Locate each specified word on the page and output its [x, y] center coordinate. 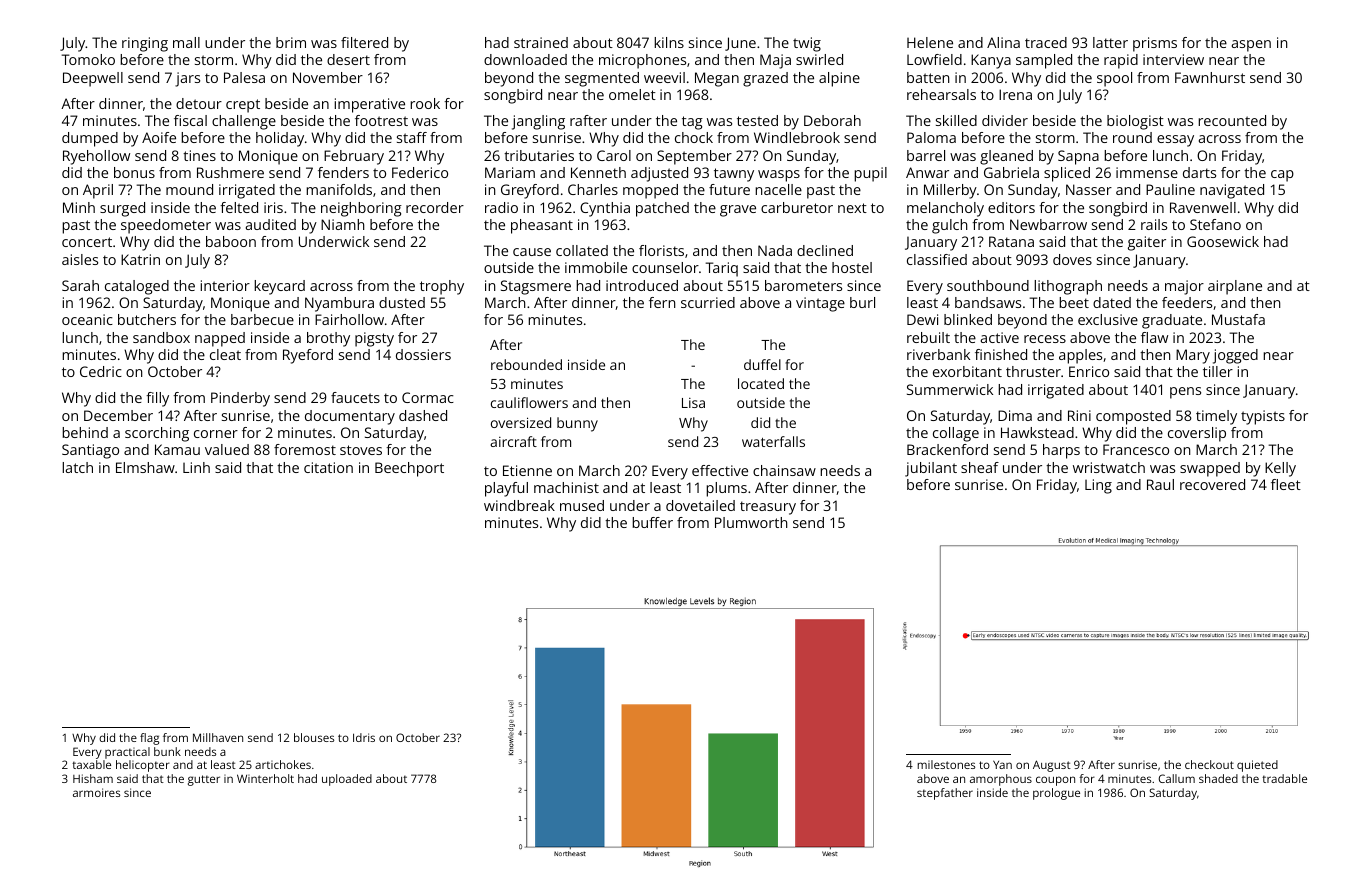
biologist [1135, 122]
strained [541, 42]
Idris [364, 737]
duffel [762, 364]
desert [348, 59]
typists [1263, 417]
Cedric [101, 371]
